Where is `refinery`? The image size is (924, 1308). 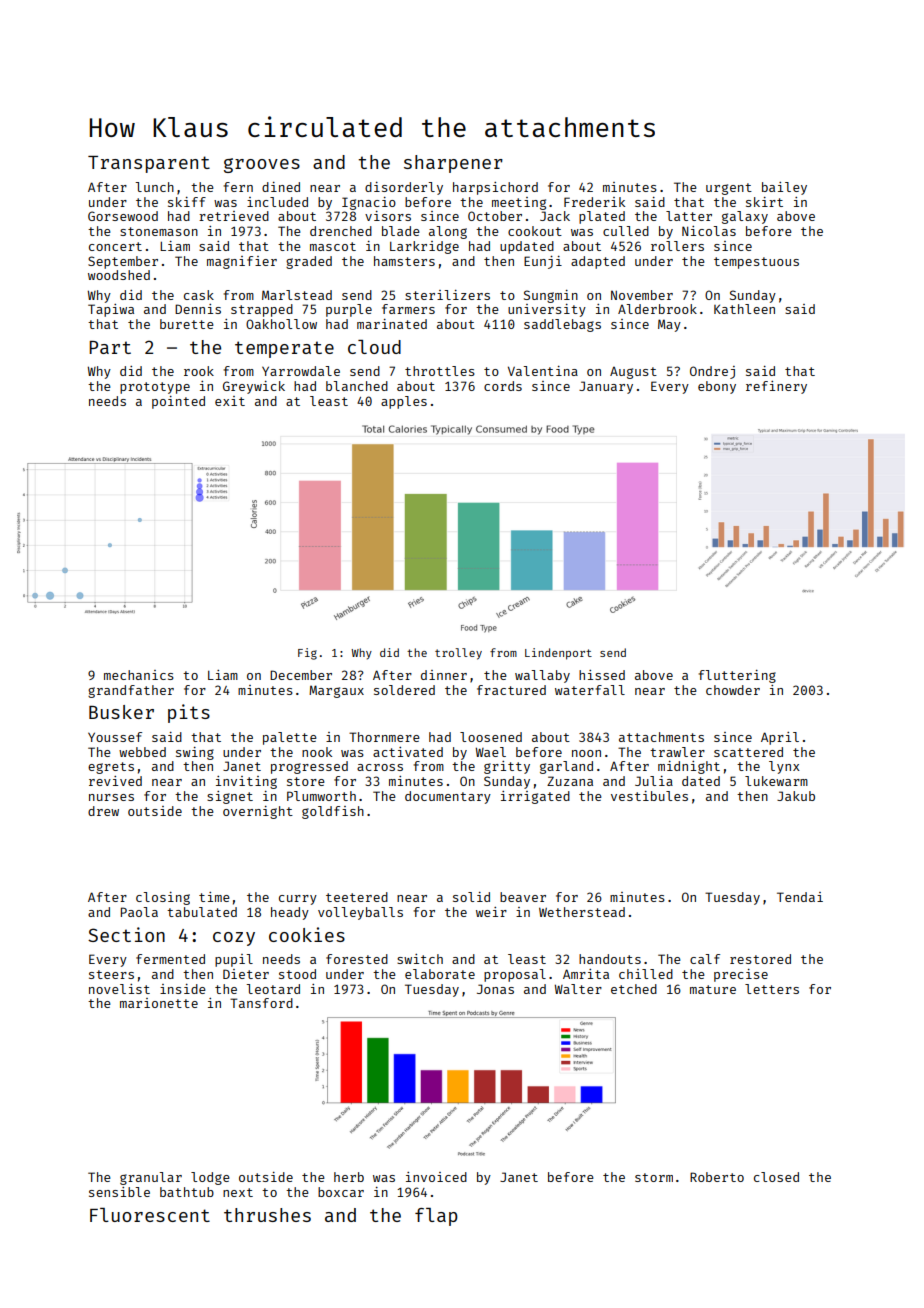
refinery is located at coordinates (776, 387).
